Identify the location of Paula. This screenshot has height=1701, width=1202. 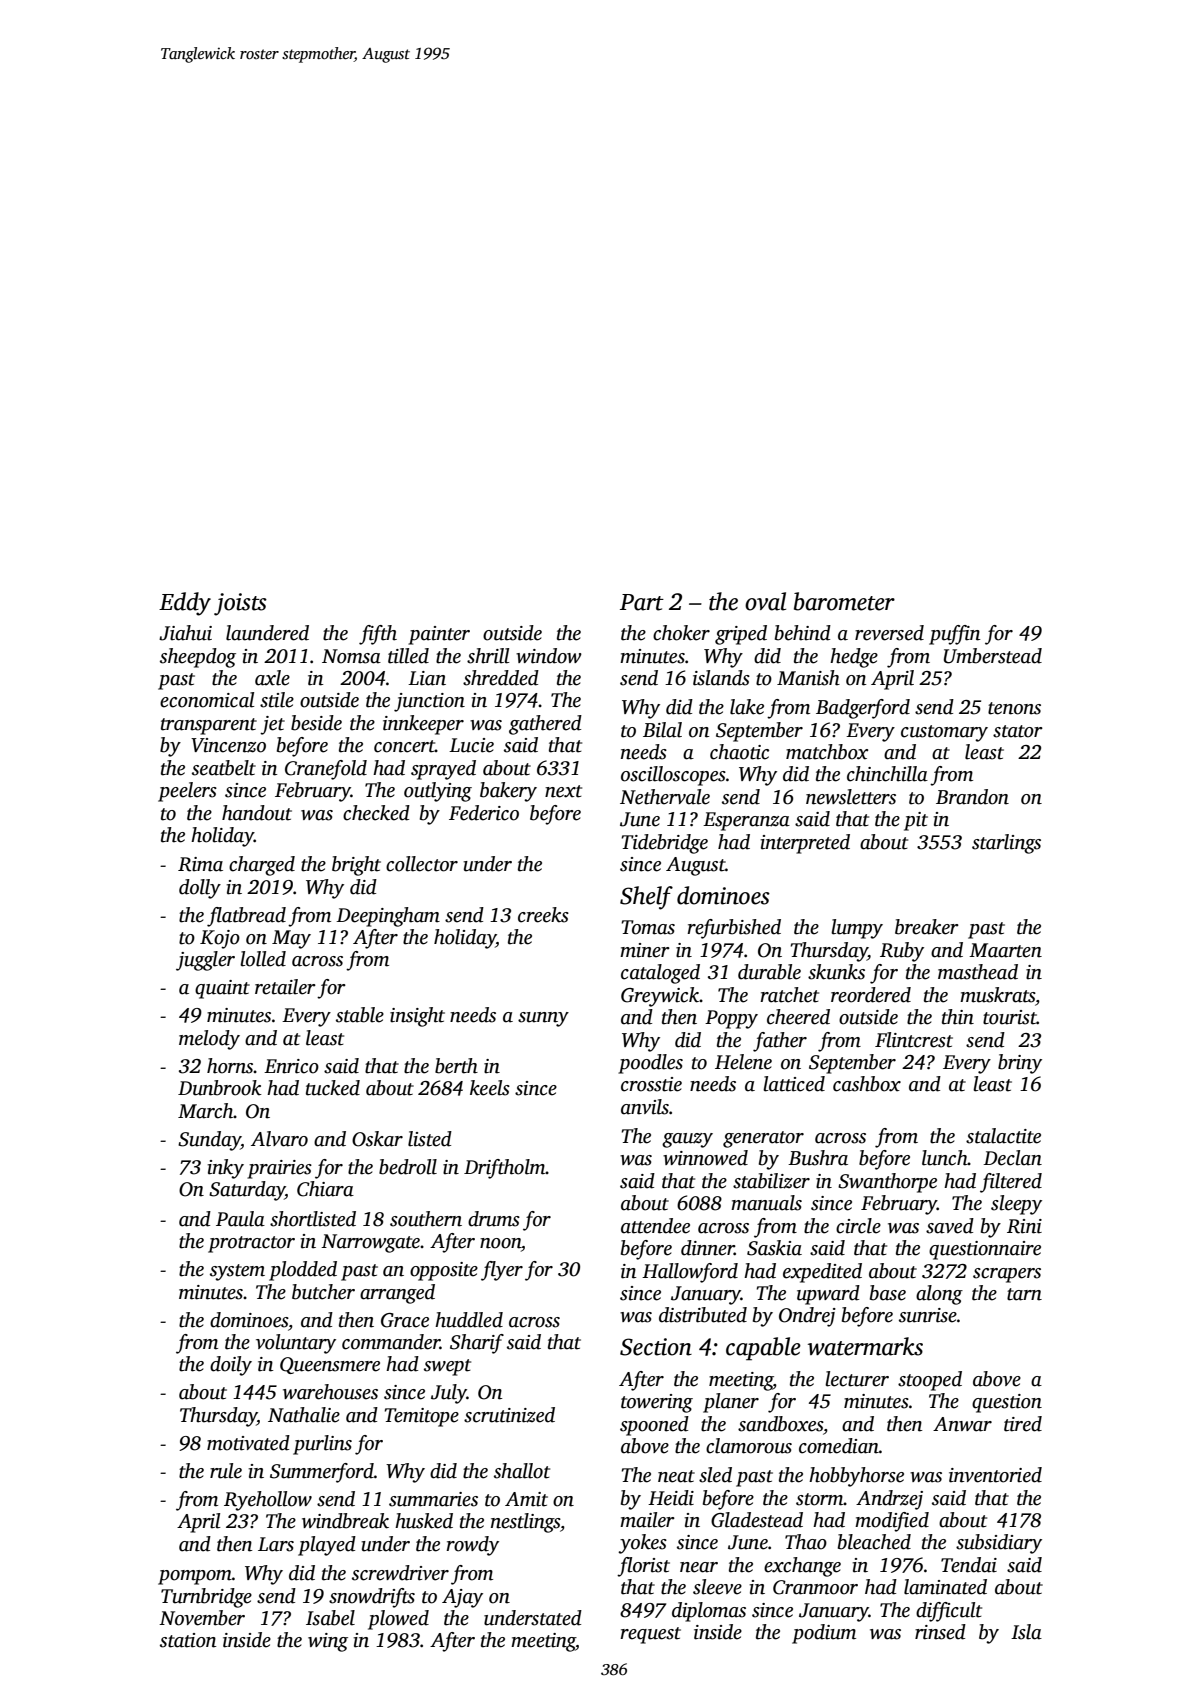
(240, 1219).
